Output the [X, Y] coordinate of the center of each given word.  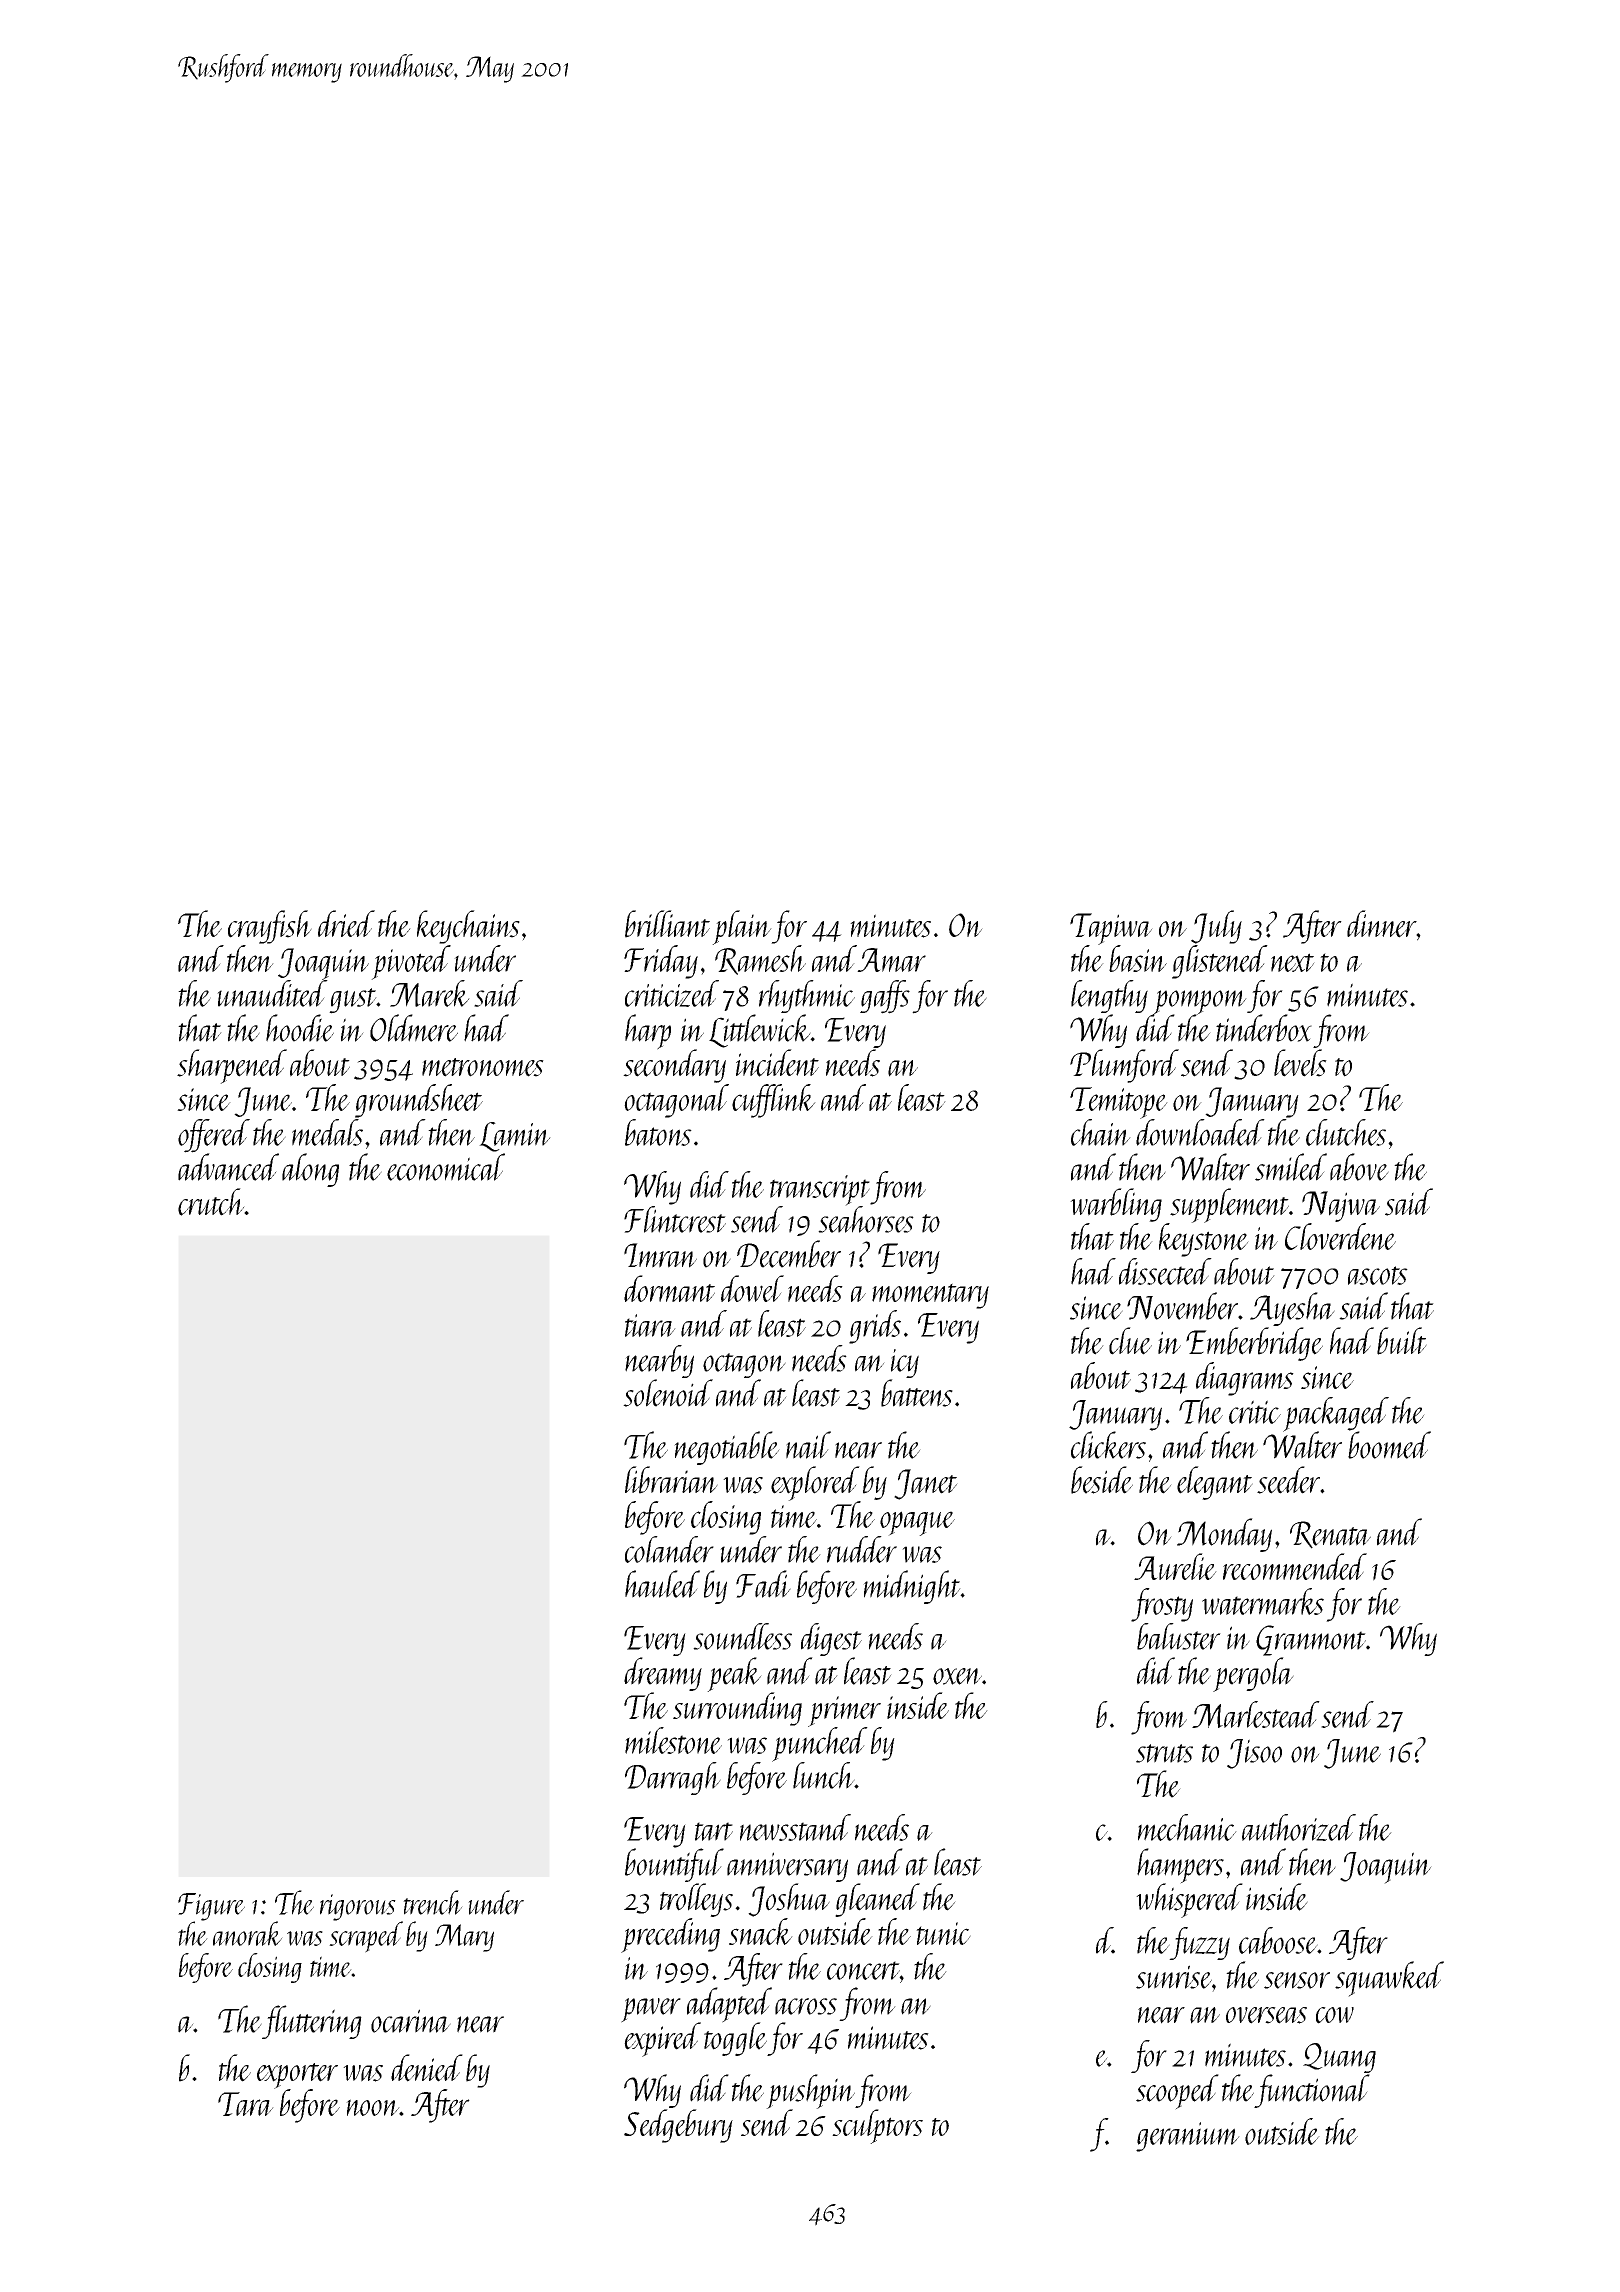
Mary [464, 1938]
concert [863, 1970]
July [1216, 927]
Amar [891, 960]
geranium [1188, 2137]
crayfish [270, 927]
